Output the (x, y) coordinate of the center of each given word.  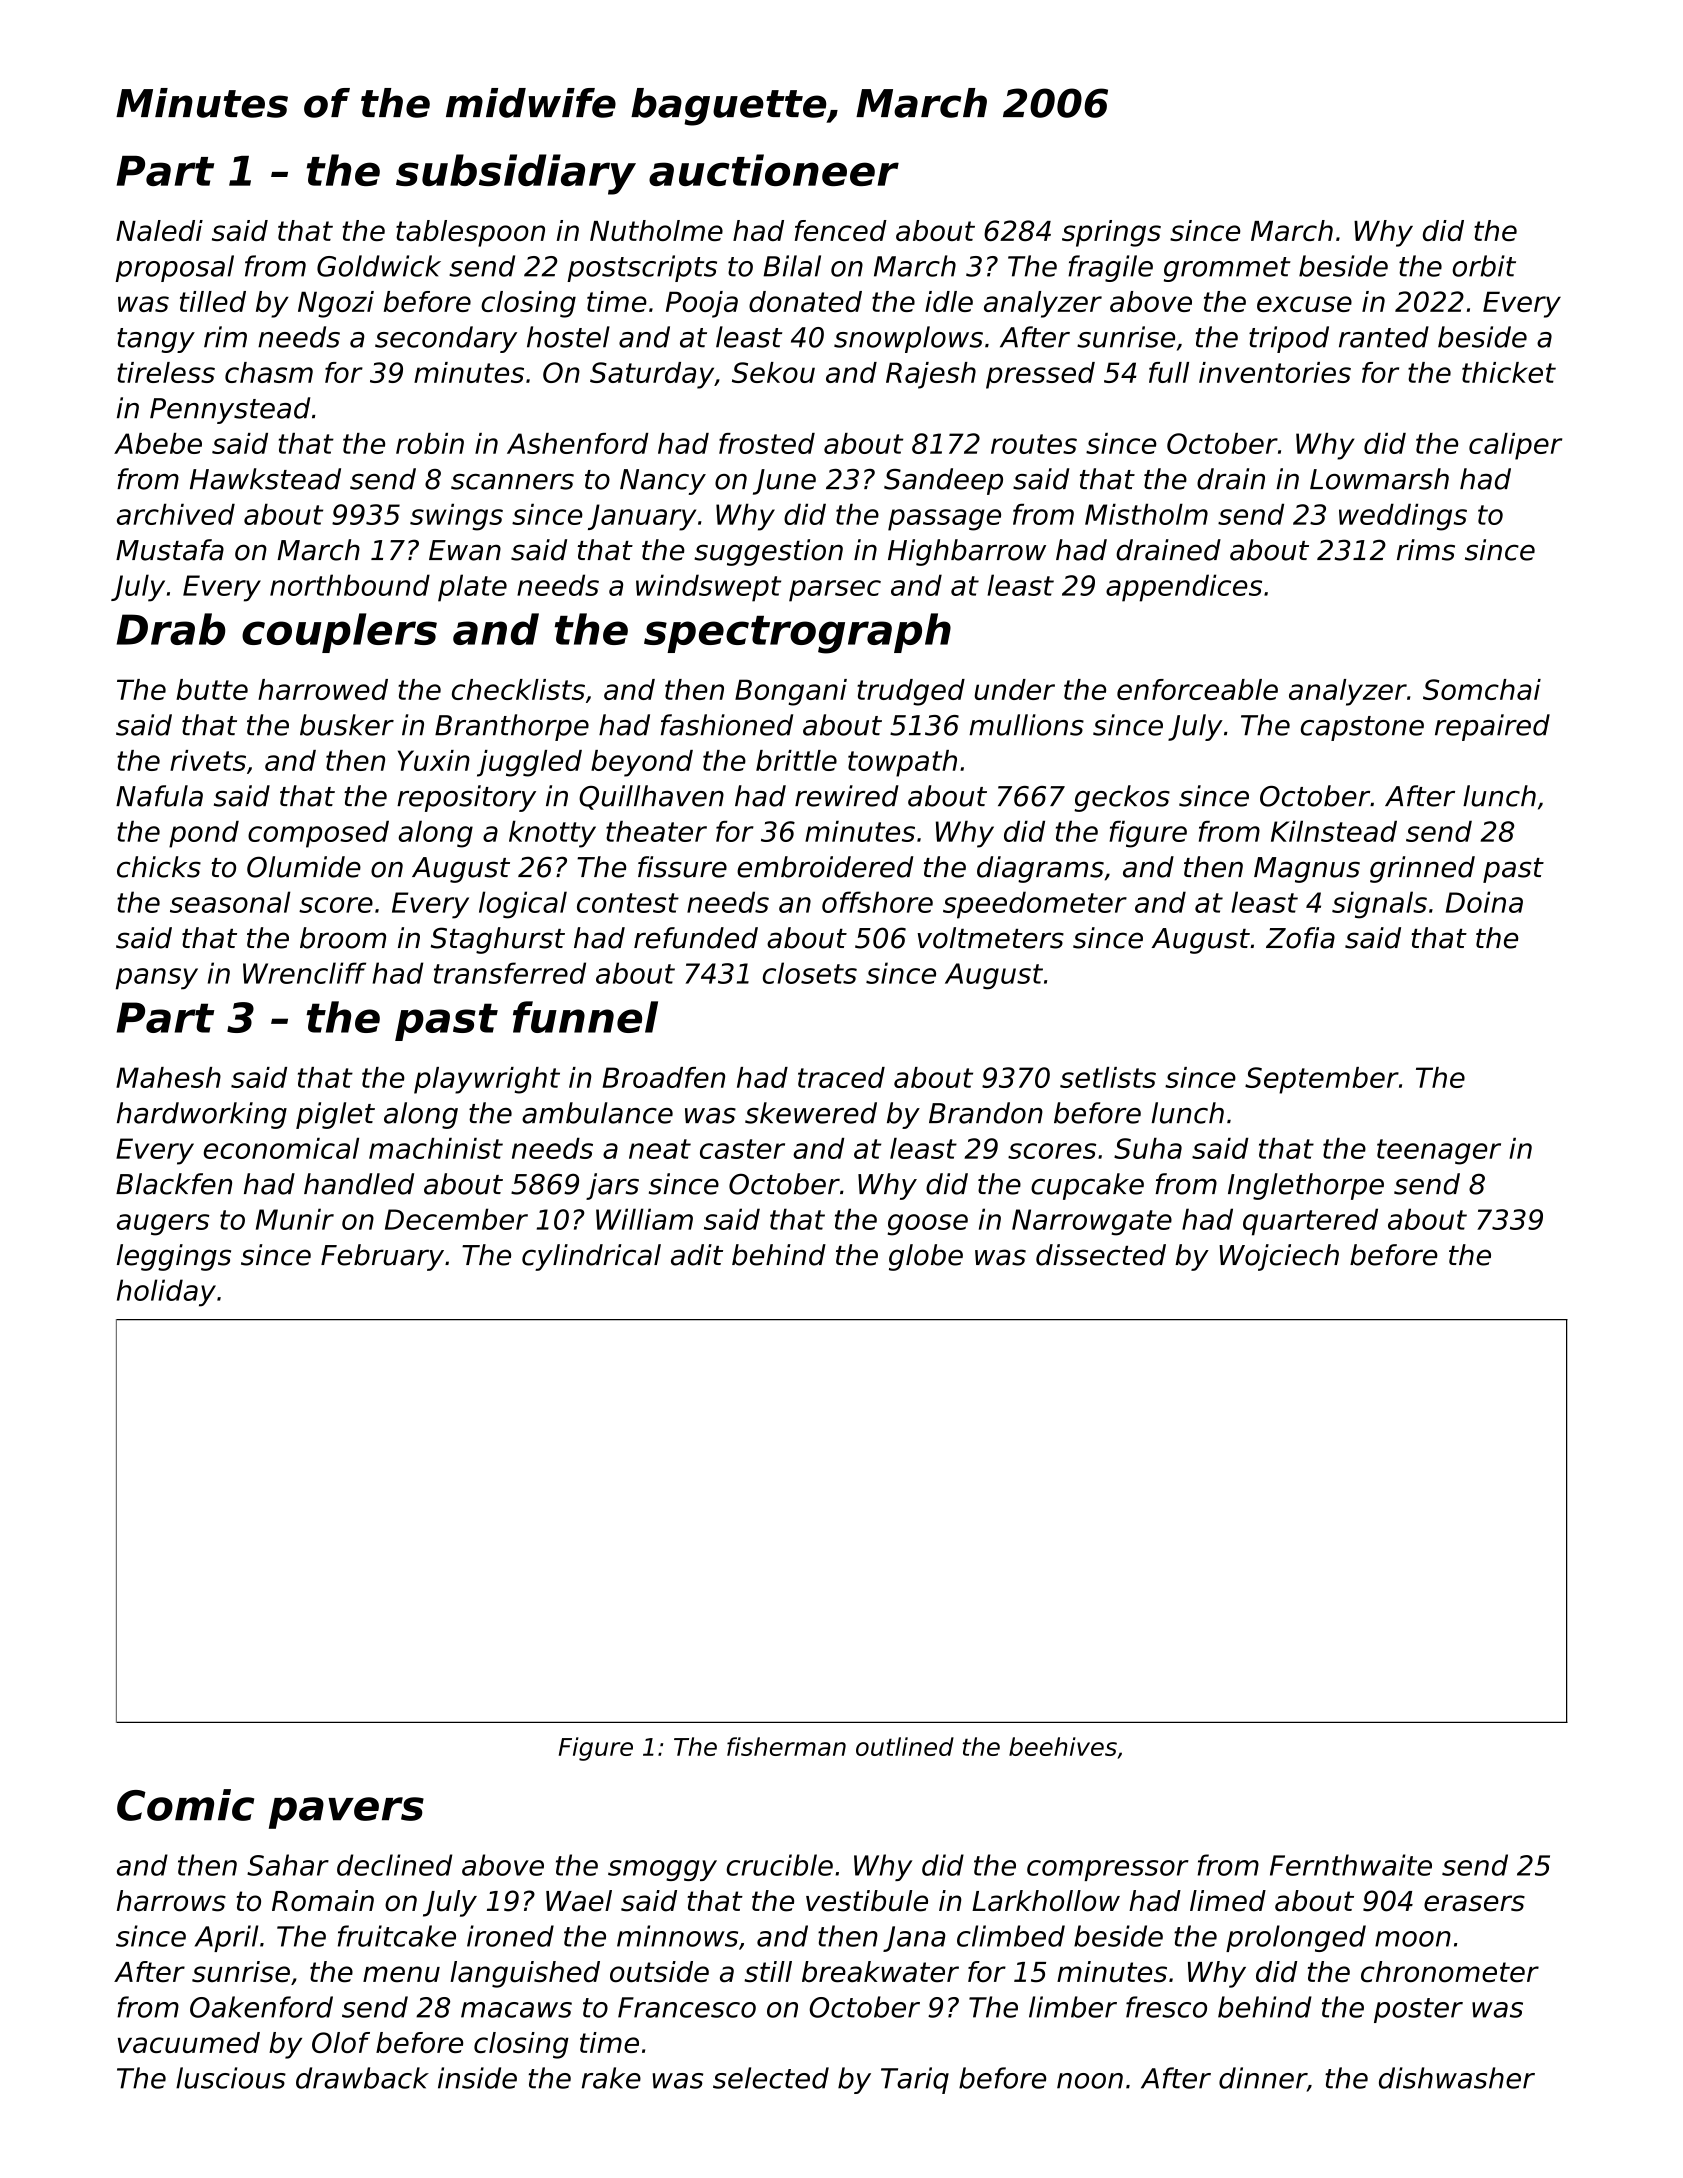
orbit (1484, 266)
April (226, 1938)
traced (841, 1077)
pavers (346, 1813)
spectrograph (797, 633)
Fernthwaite (1351, 1865)
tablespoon (470, 233)
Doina (1484, 902)
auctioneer (774, 170)
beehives (1063, 1746)
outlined (905, 1746)
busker (347, 725)
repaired (1492, 727)
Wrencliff (304, 973)
